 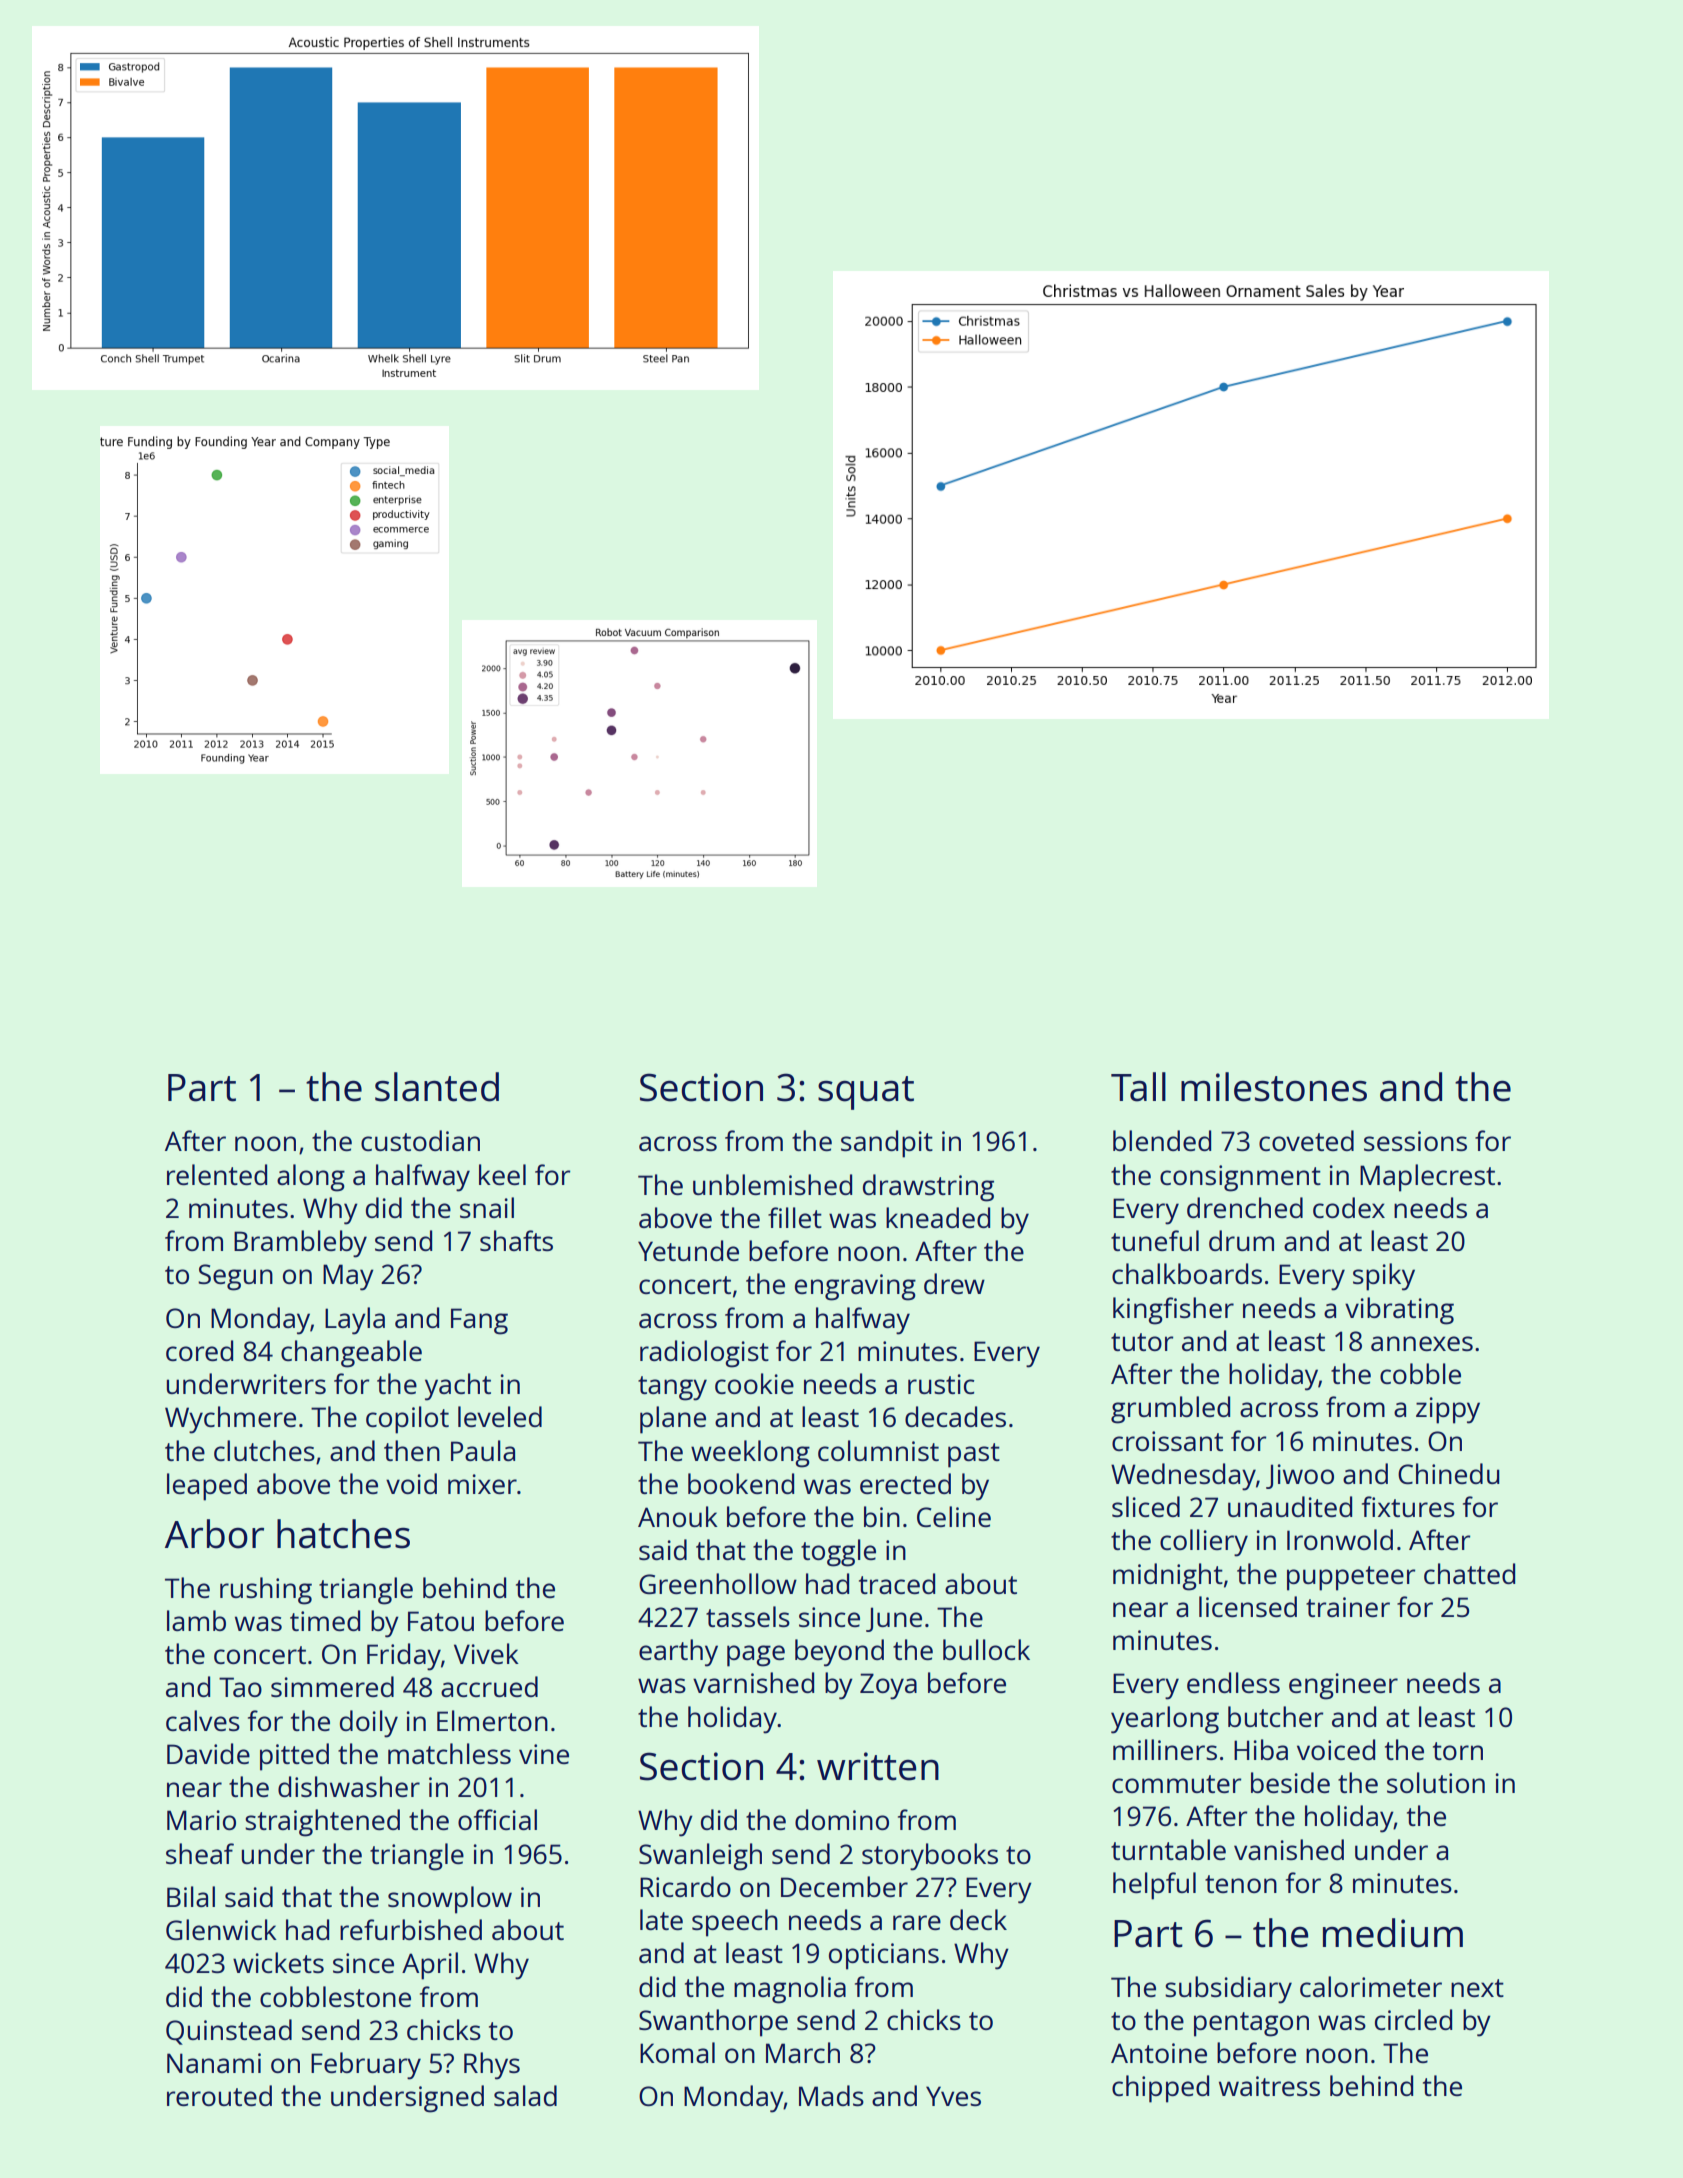 I want to click on cored, so click(x=199, y=1350).
